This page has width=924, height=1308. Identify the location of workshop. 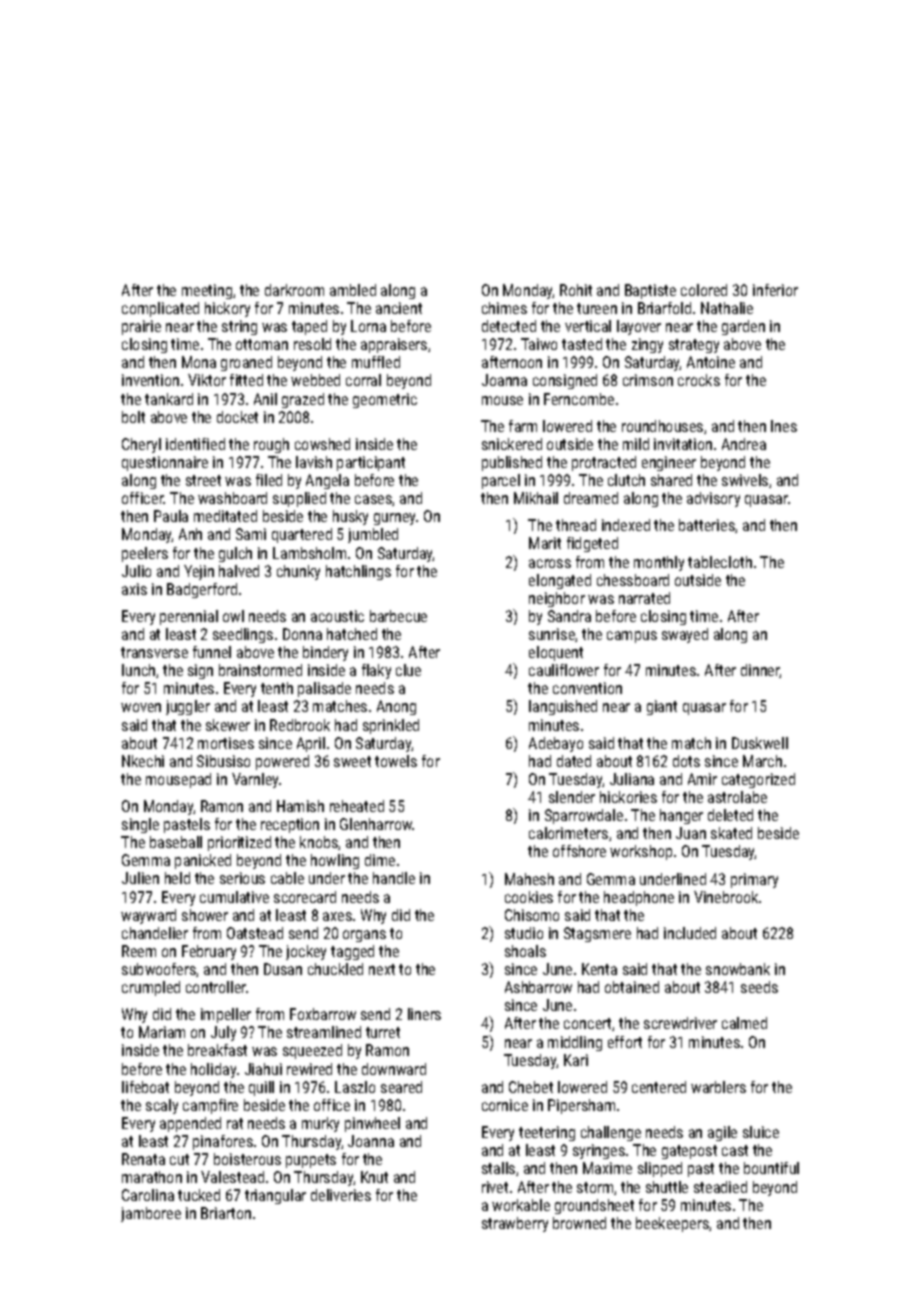
(641, 852).
